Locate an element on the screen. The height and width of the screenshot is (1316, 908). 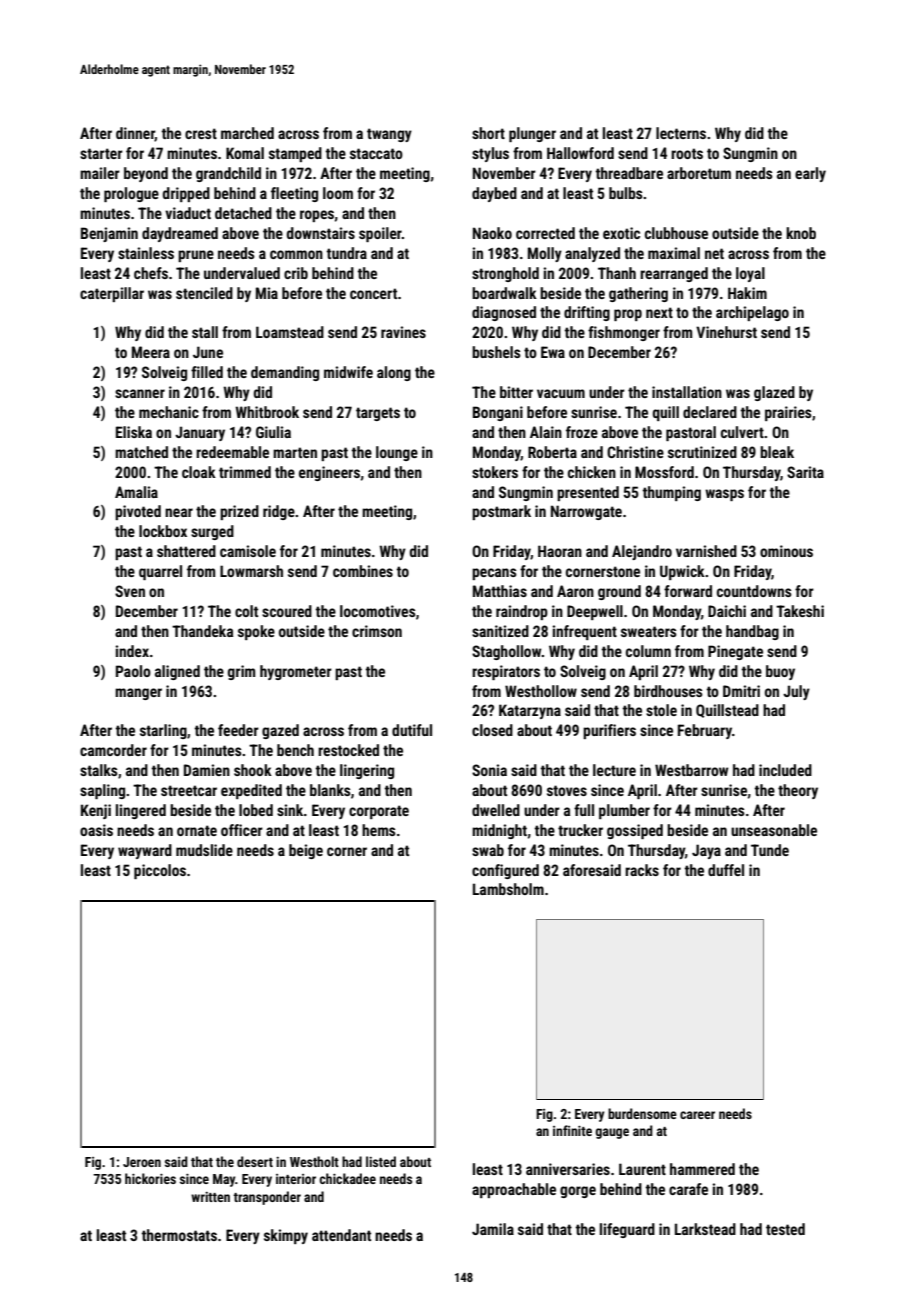
attendant is located at coordinates (341, 1235).
